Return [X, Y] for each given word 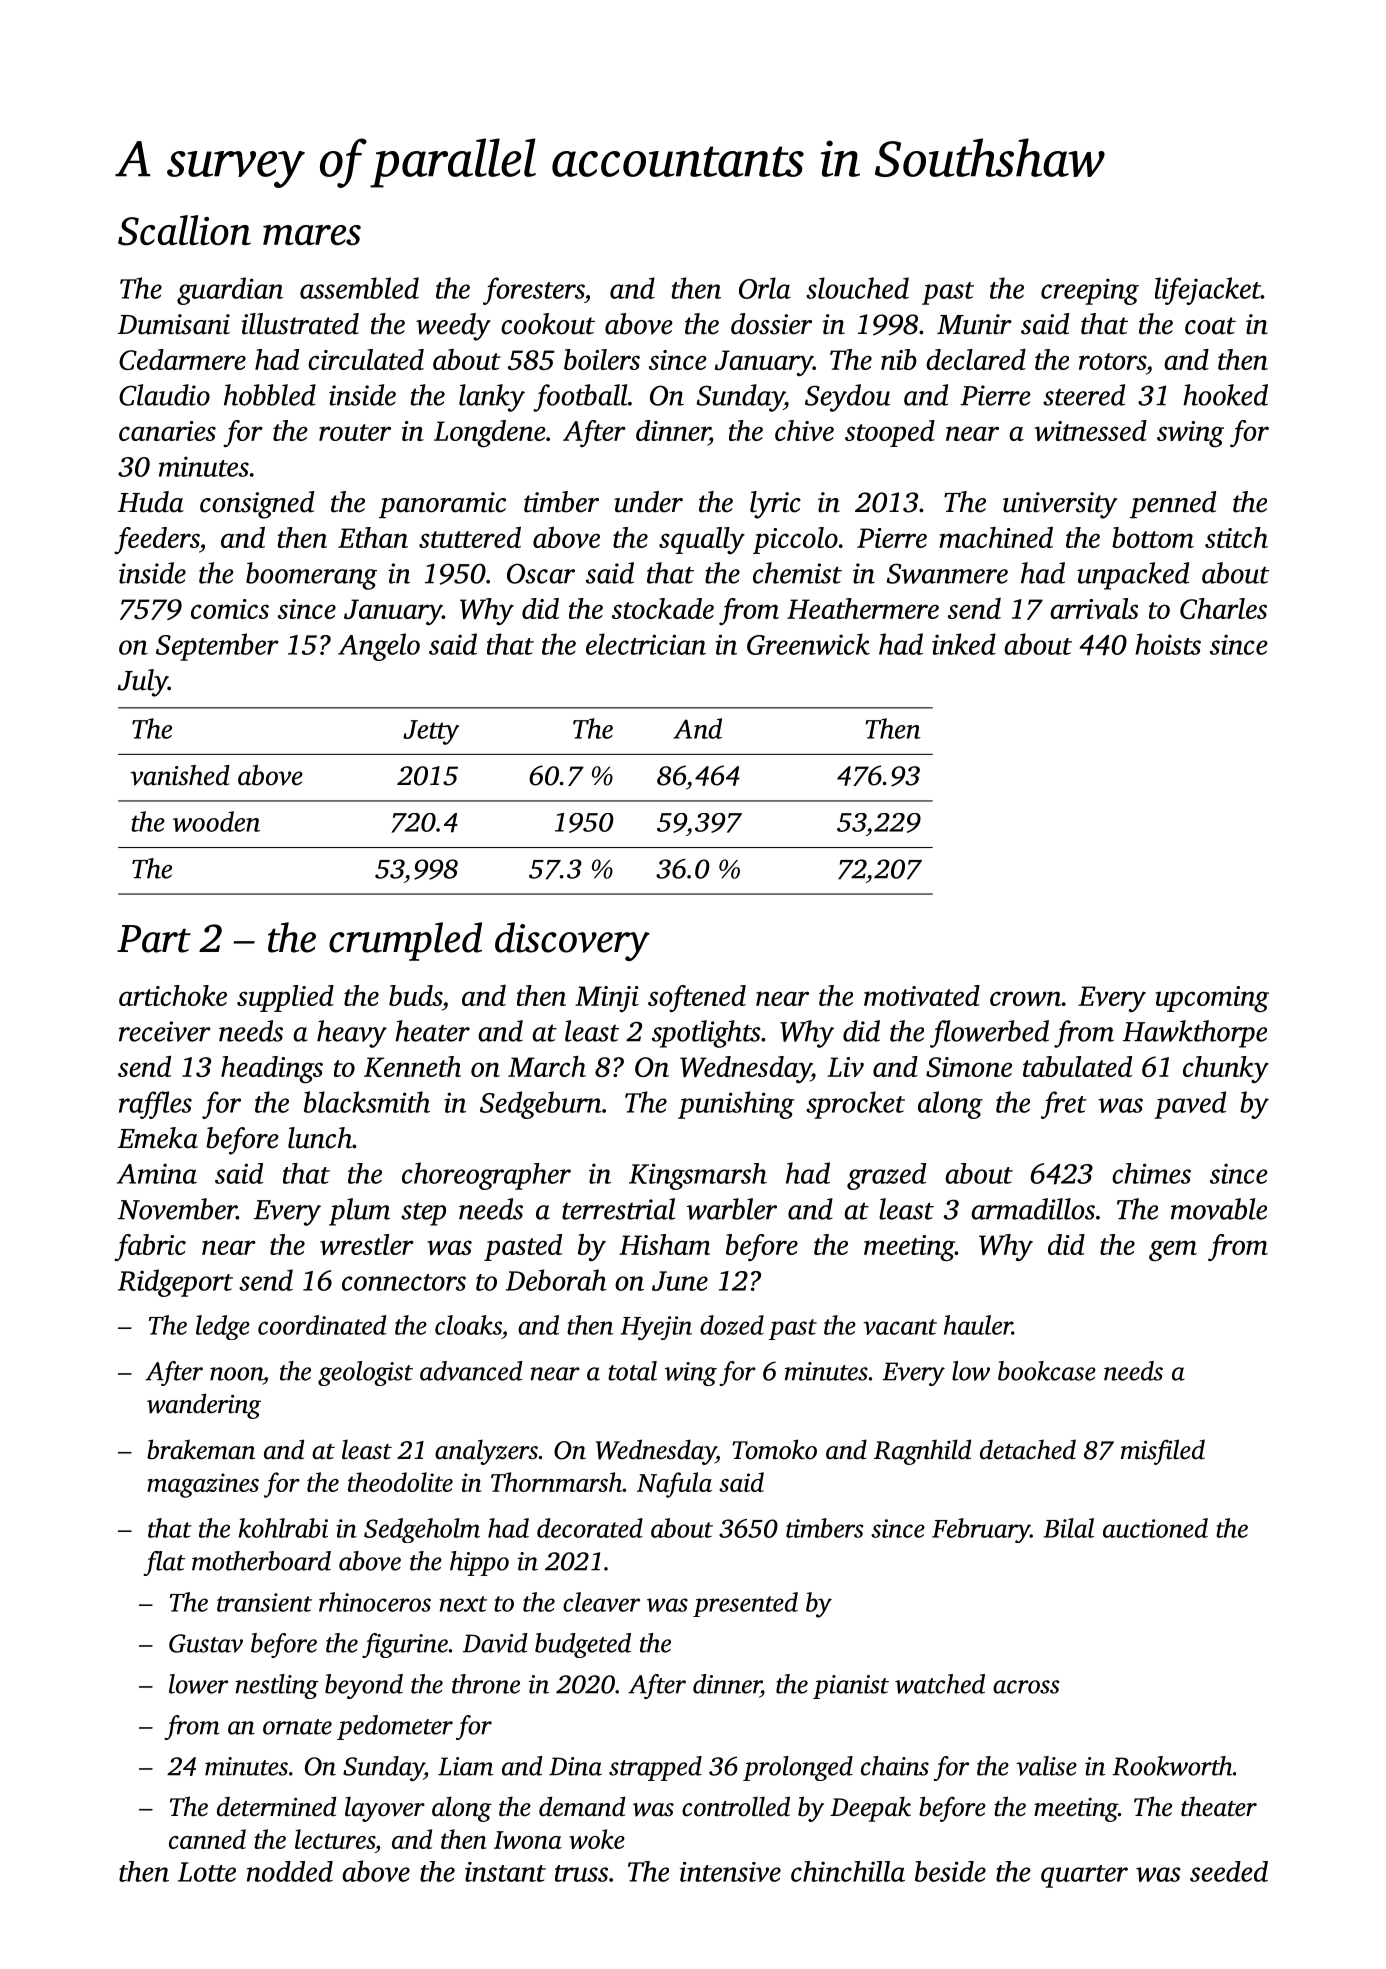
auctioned [1155, 1528]
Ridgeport [175, 1283]
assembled [359, 288]
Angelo [379, 647]
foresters [533, 291]
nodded [290, 1871]
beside [950, 1871]
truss [581, 1873]
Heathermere [863, 608]
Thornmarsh [556, 1482]
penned [1173, 504]
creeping [1090, 291]
